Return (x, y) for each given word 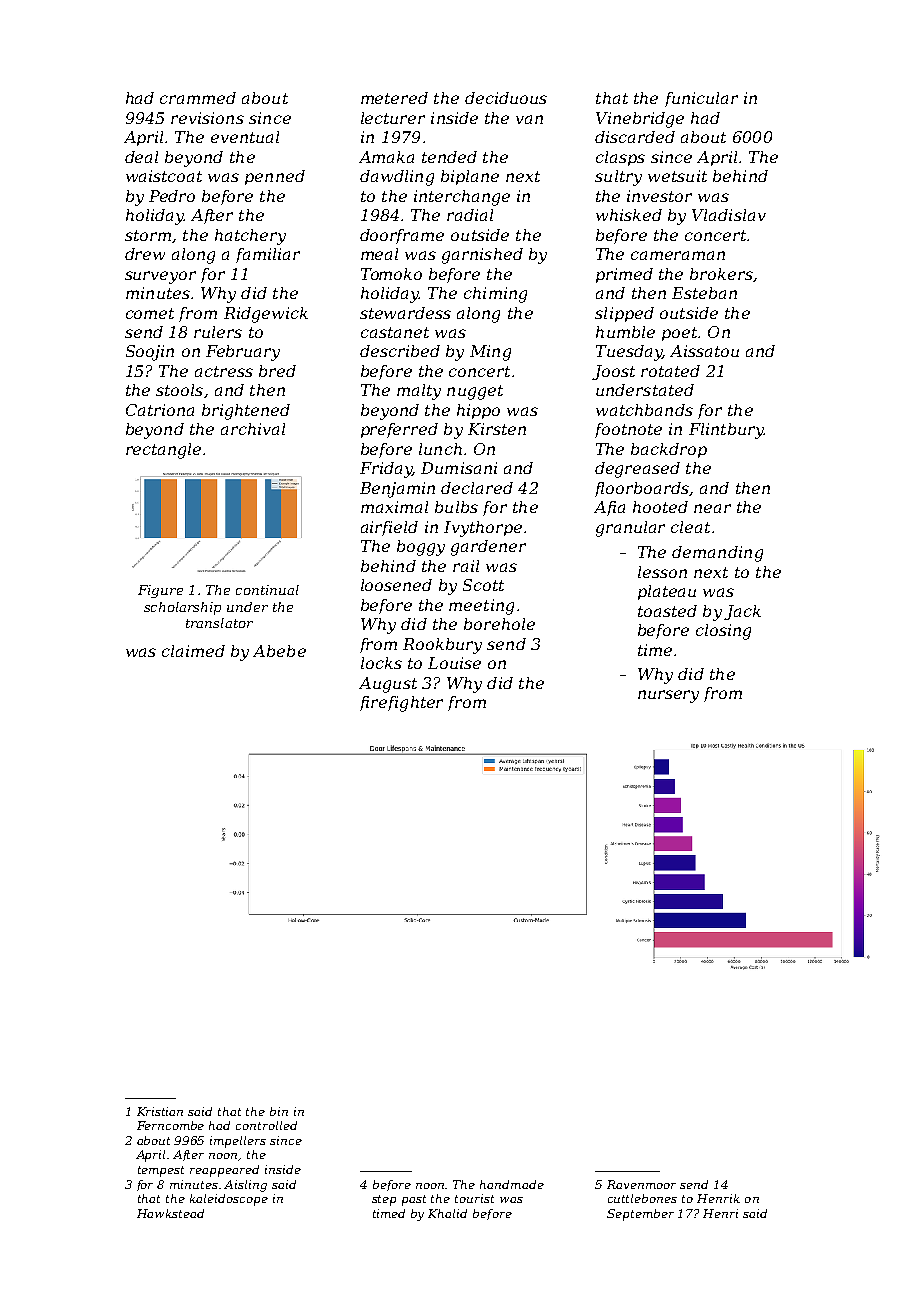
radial (470, 215)
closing (723, 632)
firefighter (401, 704)
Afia (609, 508)
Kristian (160, 1111)
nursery (668, 696)
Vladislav (729, 215)
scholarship (182, 608)
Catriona (160, 410)
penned (275, 177)
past (414, 1200)
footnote (628, 430)
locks (381, 663)
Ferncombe (170, 1125)
